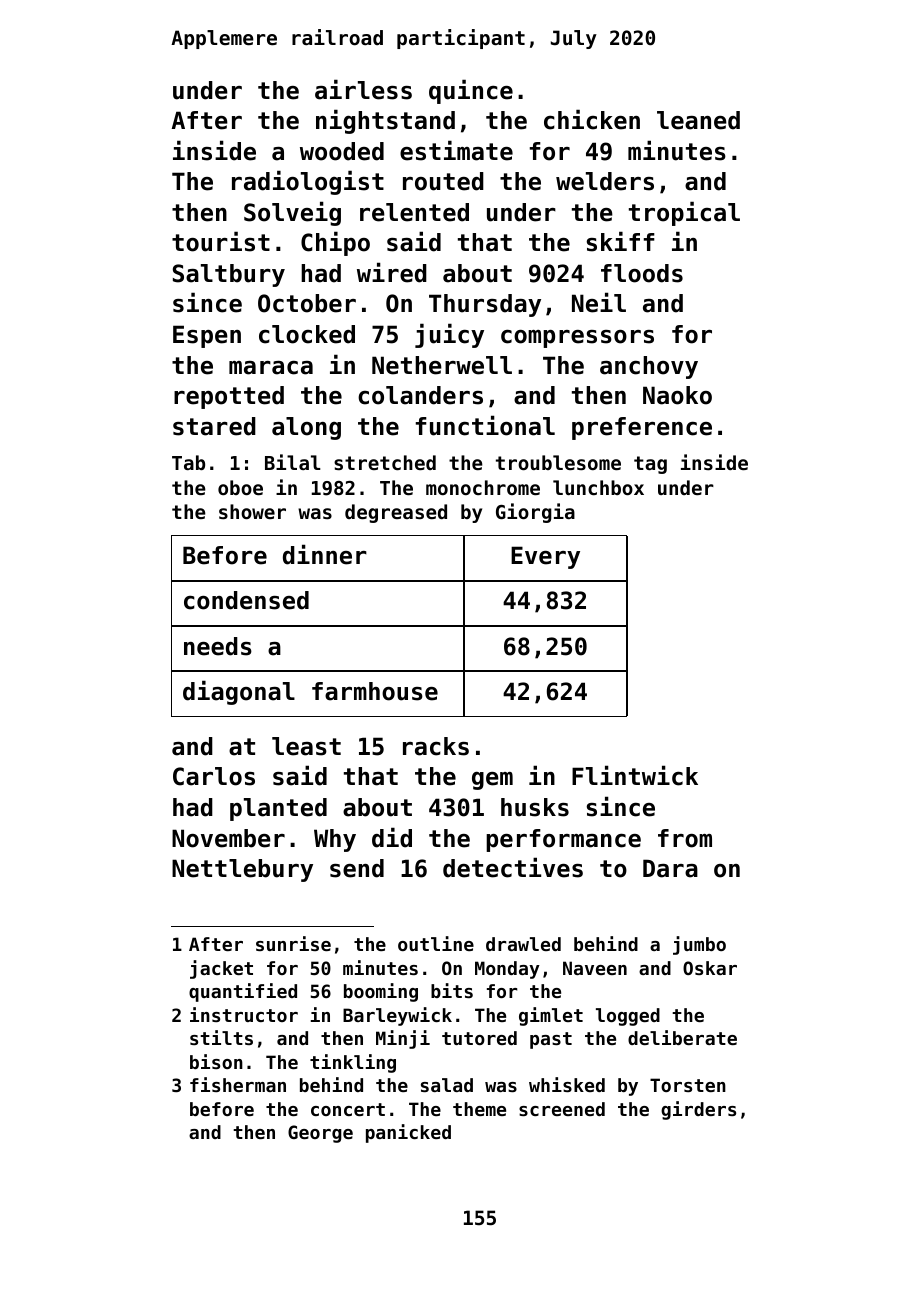 The image size is (924, 1311). I want to click on radiologist, so click(308, 182).
